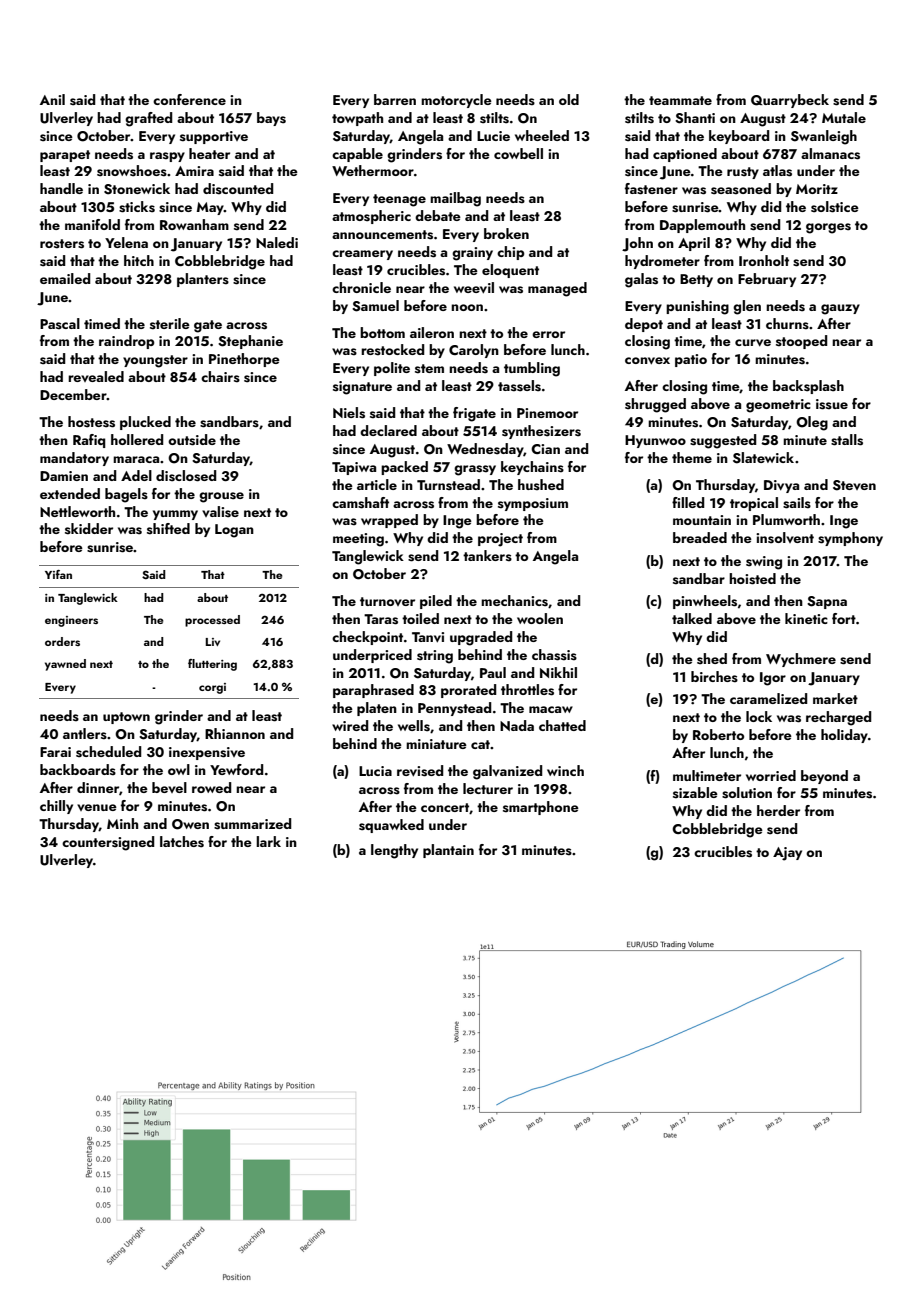 Image resolution: width=924 pixels, height=1308 pixels. I want to click on supportive, so click(214, 137).
